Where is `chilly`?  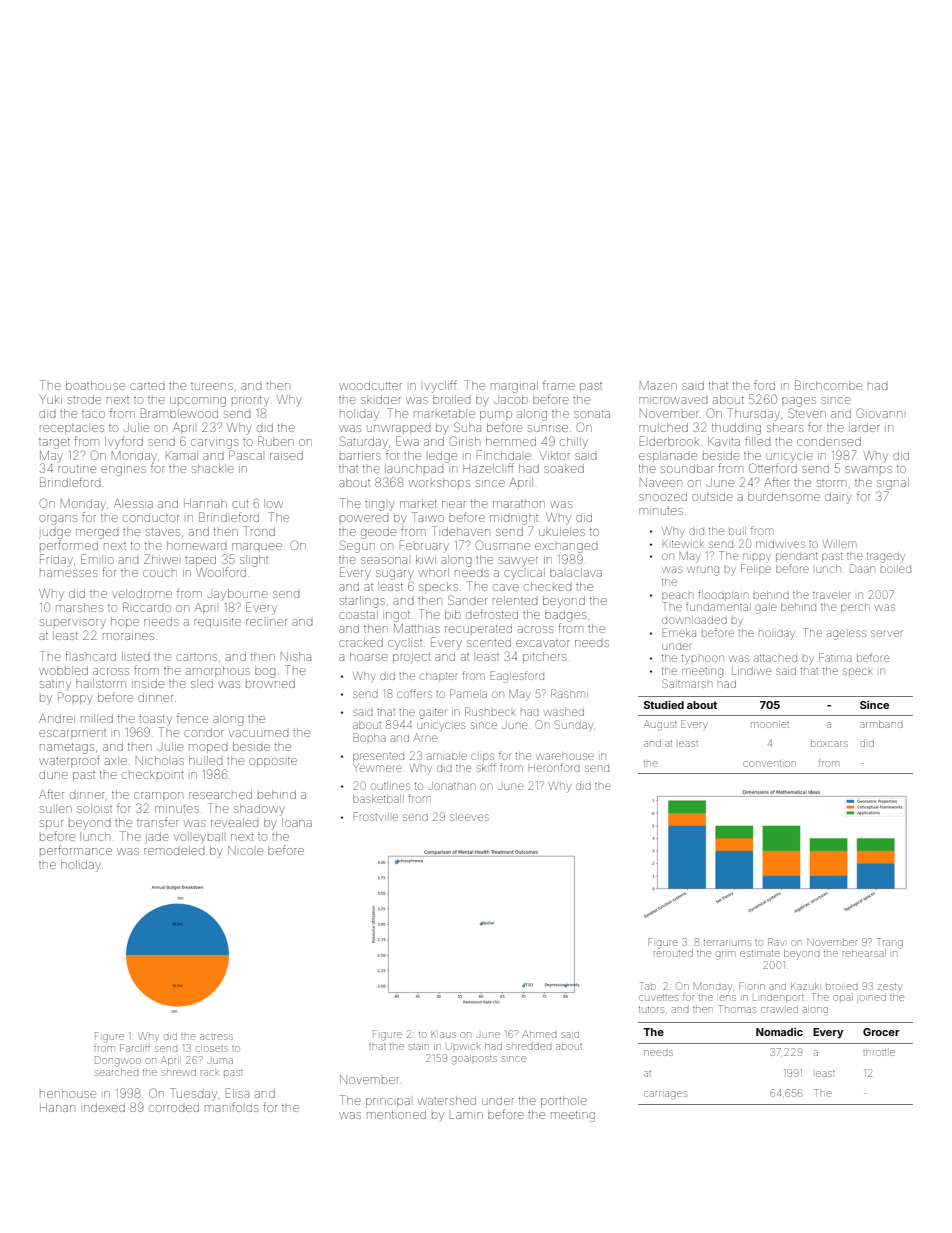
chilly is located at coordinates (574, 443).
